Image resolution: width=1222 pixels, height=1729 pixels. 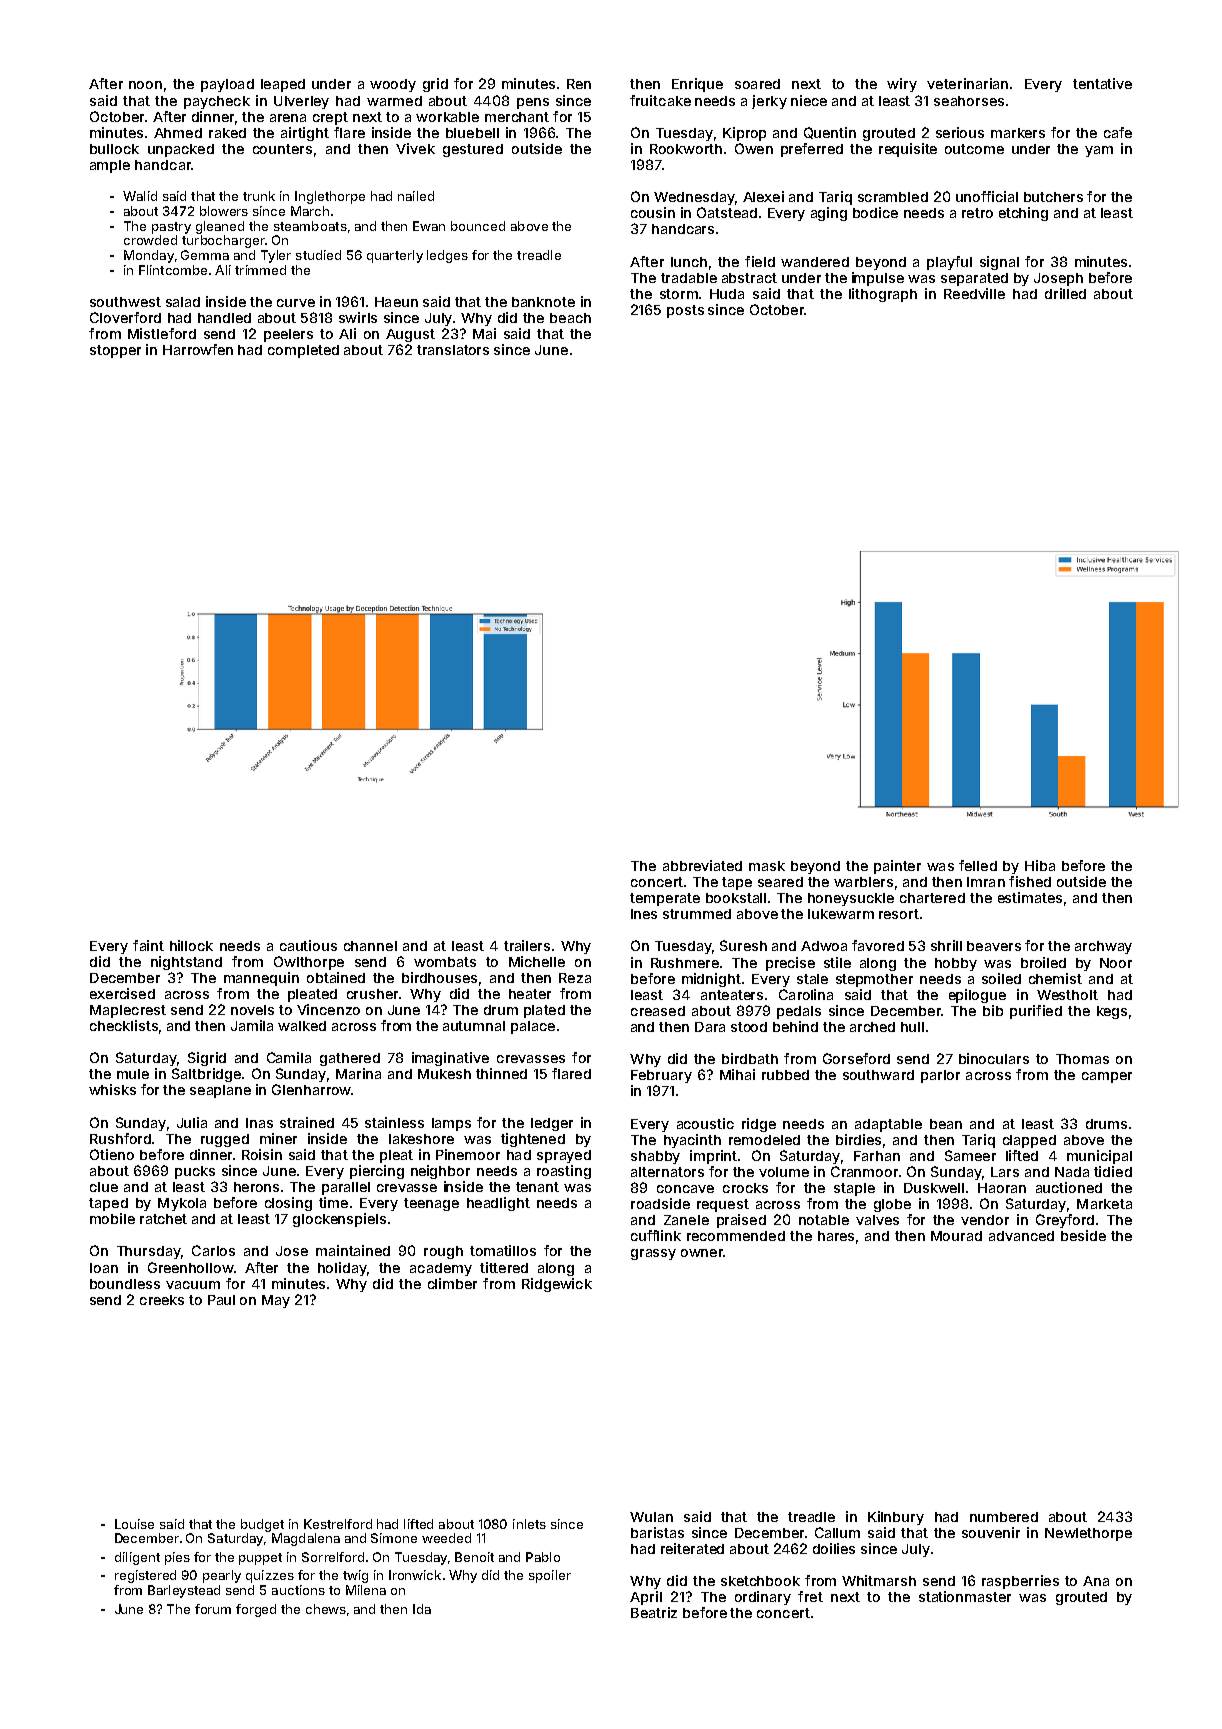 I want to click on drilled, so click(x=1065, y=293).
